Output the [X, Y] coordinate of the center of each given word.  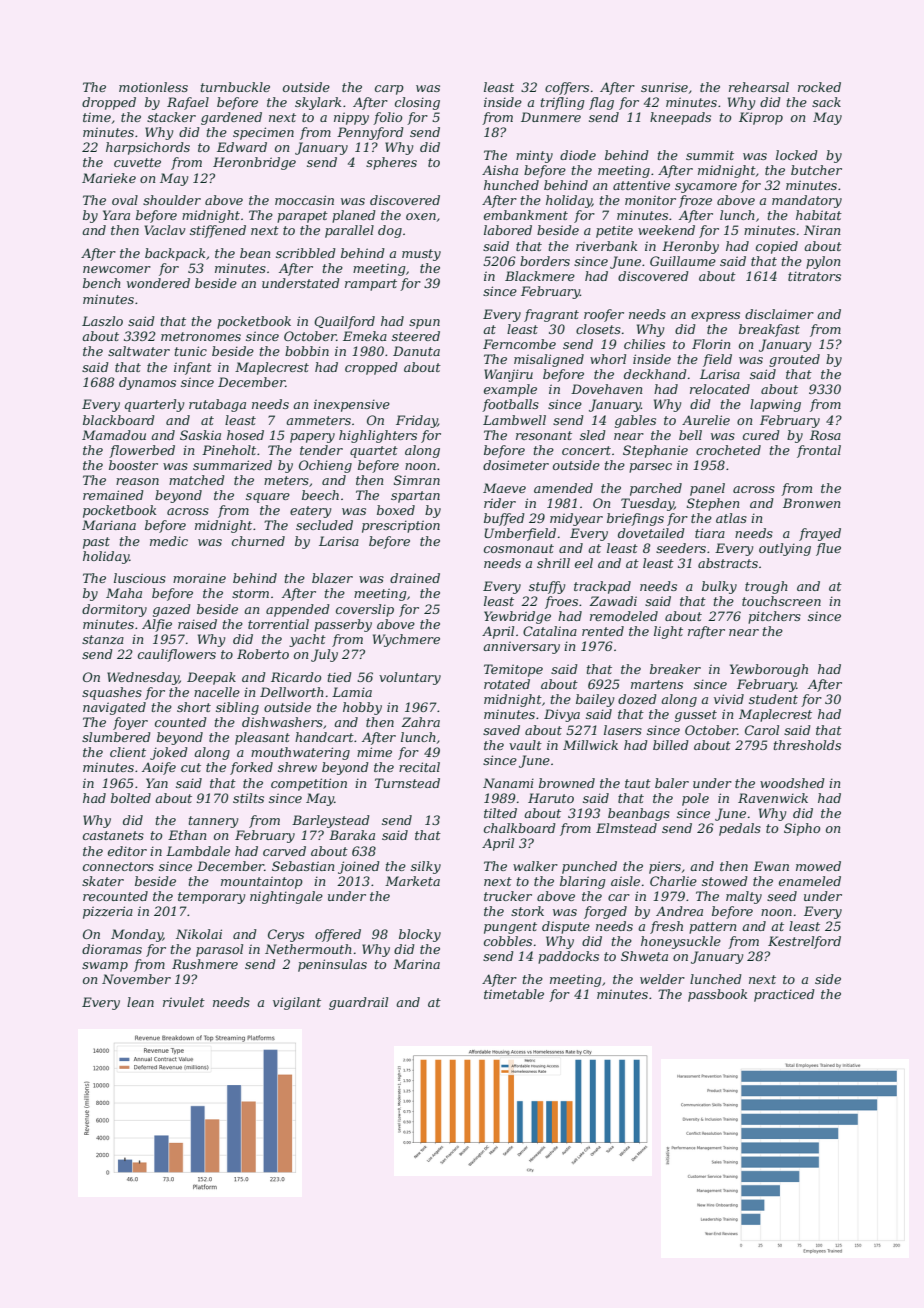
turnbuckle [235, 87]
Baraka [352, 835]
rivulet [184, 1002]
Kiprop [761, 118]
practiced [784, 995]
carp [389, 90]
